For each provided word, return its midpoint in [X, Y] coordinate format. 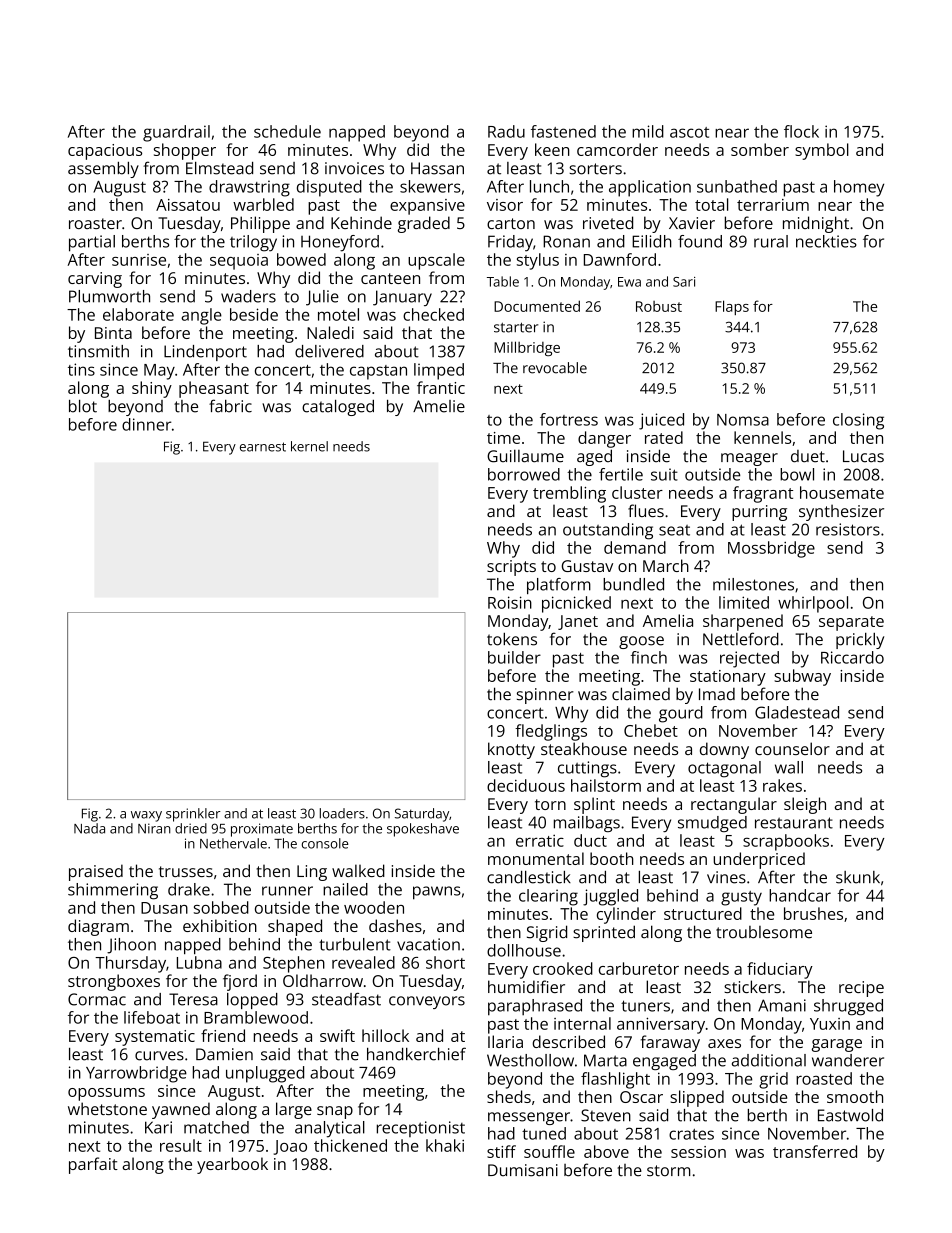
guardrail [176, 133]
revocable [555, 368]
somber [760, 149]
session [698, 1152]
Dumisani [523, 1170]
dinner [146, 424]
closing [858, 421]
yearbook [232, 1165]
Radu [506, 131]
